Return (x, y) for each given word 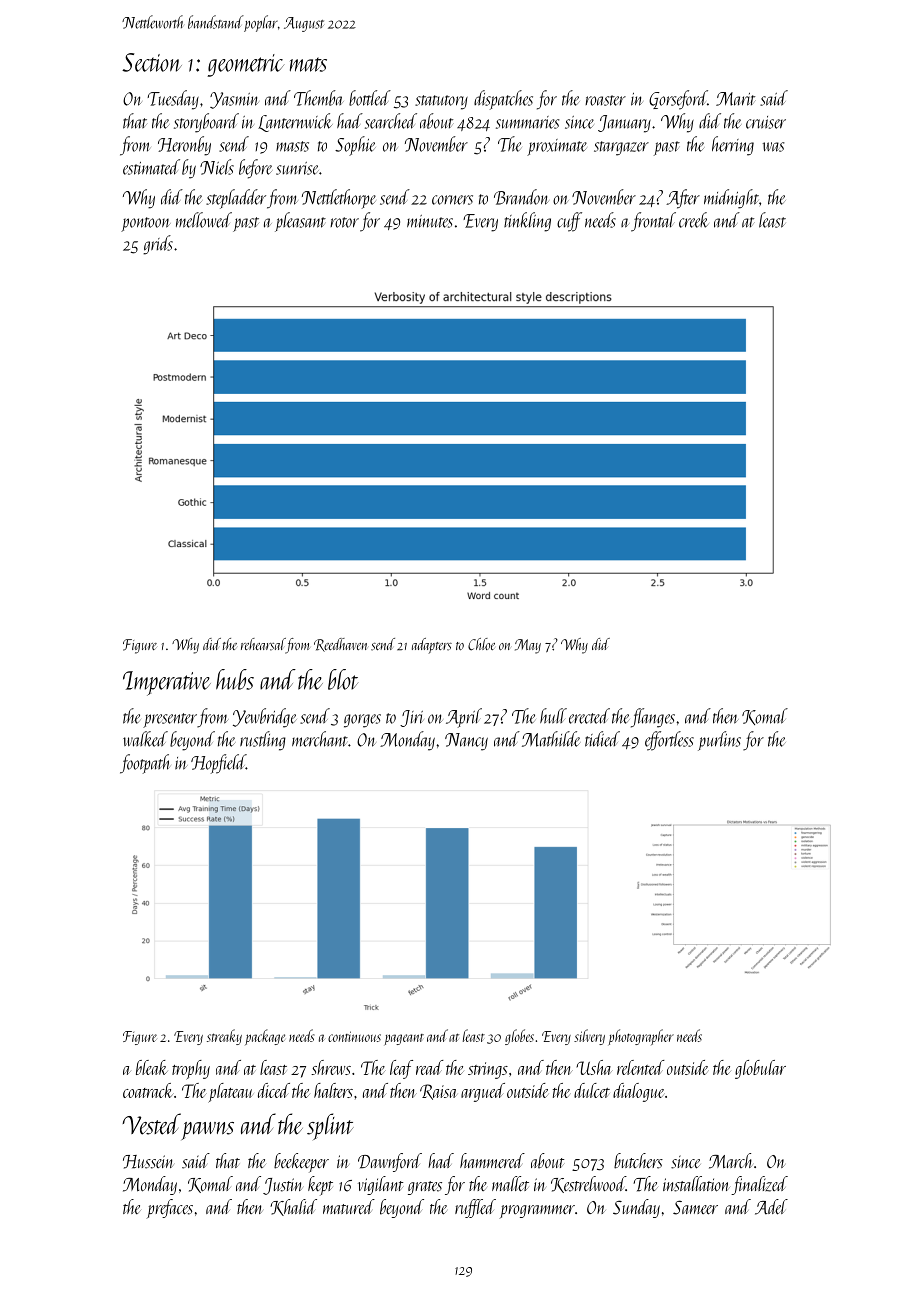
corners (452, 200)
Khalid (293, 1207)
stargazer (621, 148)
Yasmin (234, 100)
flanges (653, 718)
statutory (441, 102)
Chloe (481, 644)
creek (693, 220)
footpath (145, 764)
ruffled (475, 1208)
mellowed (204, 220)
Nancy (466, 742)
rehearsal (263, 645)
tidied (602, 739)
